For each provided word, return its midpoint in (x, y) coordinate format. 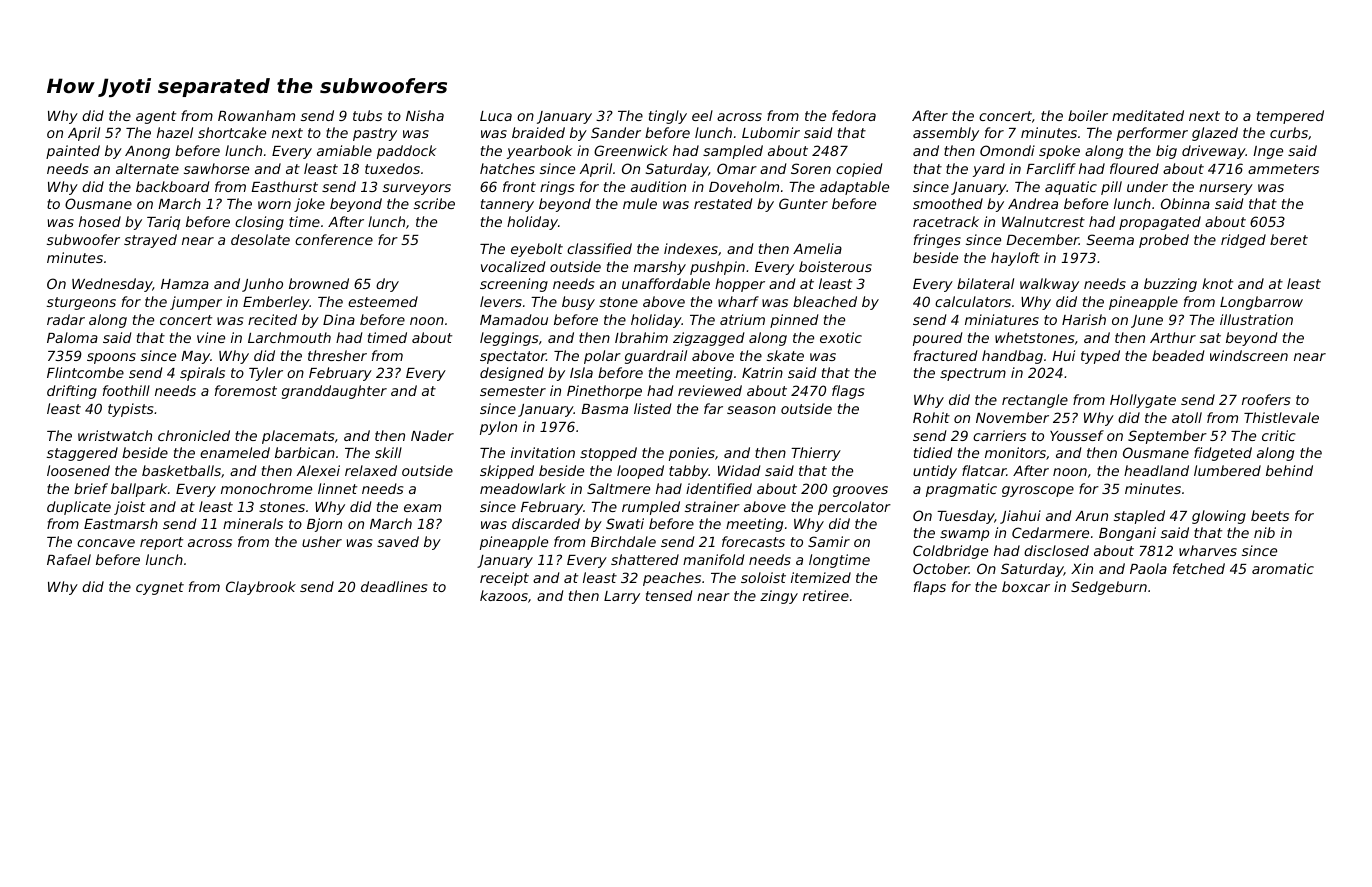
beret (1289, 239)
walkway (1049, 285)
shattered (645, 559)
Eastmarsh (121, 523)
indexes (691, 248)
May (195, 357)
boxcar (1026, 586)
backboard (172, 186)
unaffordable (666, 283)
